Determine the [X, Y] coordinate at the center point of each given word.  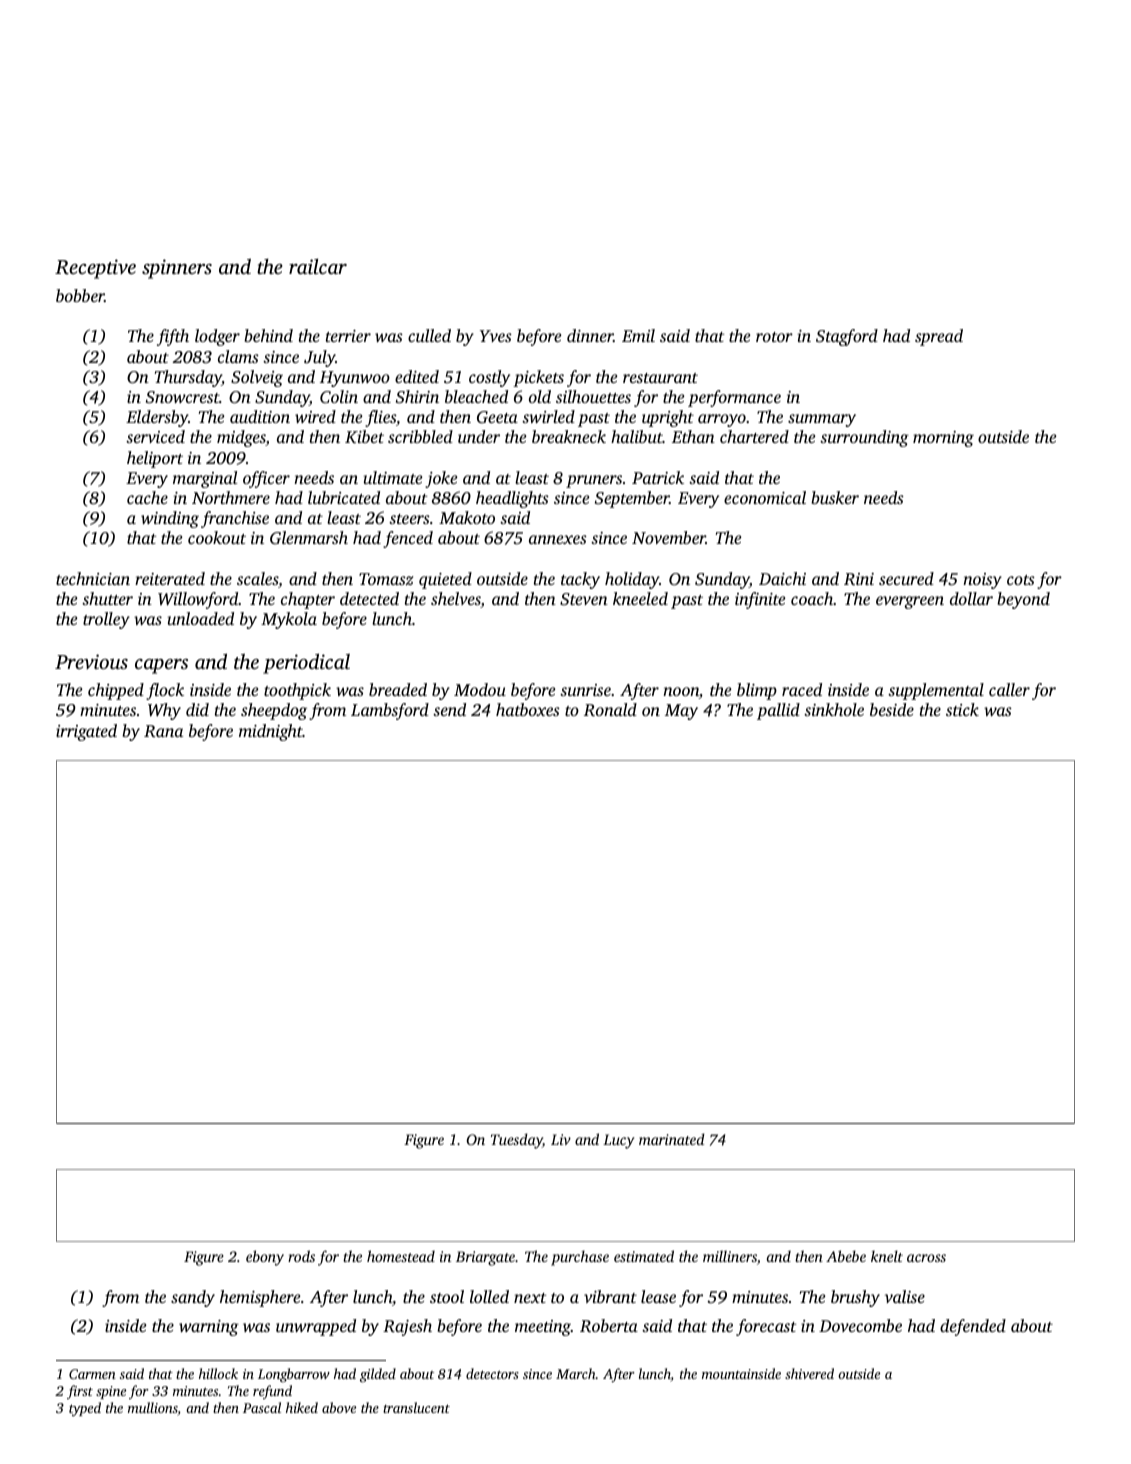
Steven [584, 599]
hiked [302, 1407]
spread [939, 337]
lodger [217, 337]
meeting [543, 1328]
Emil [638, 335]
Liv [561, 1139]
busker [835, 497]
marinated [672, 1139]
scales [257, 578]
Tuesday [517, 1141]
